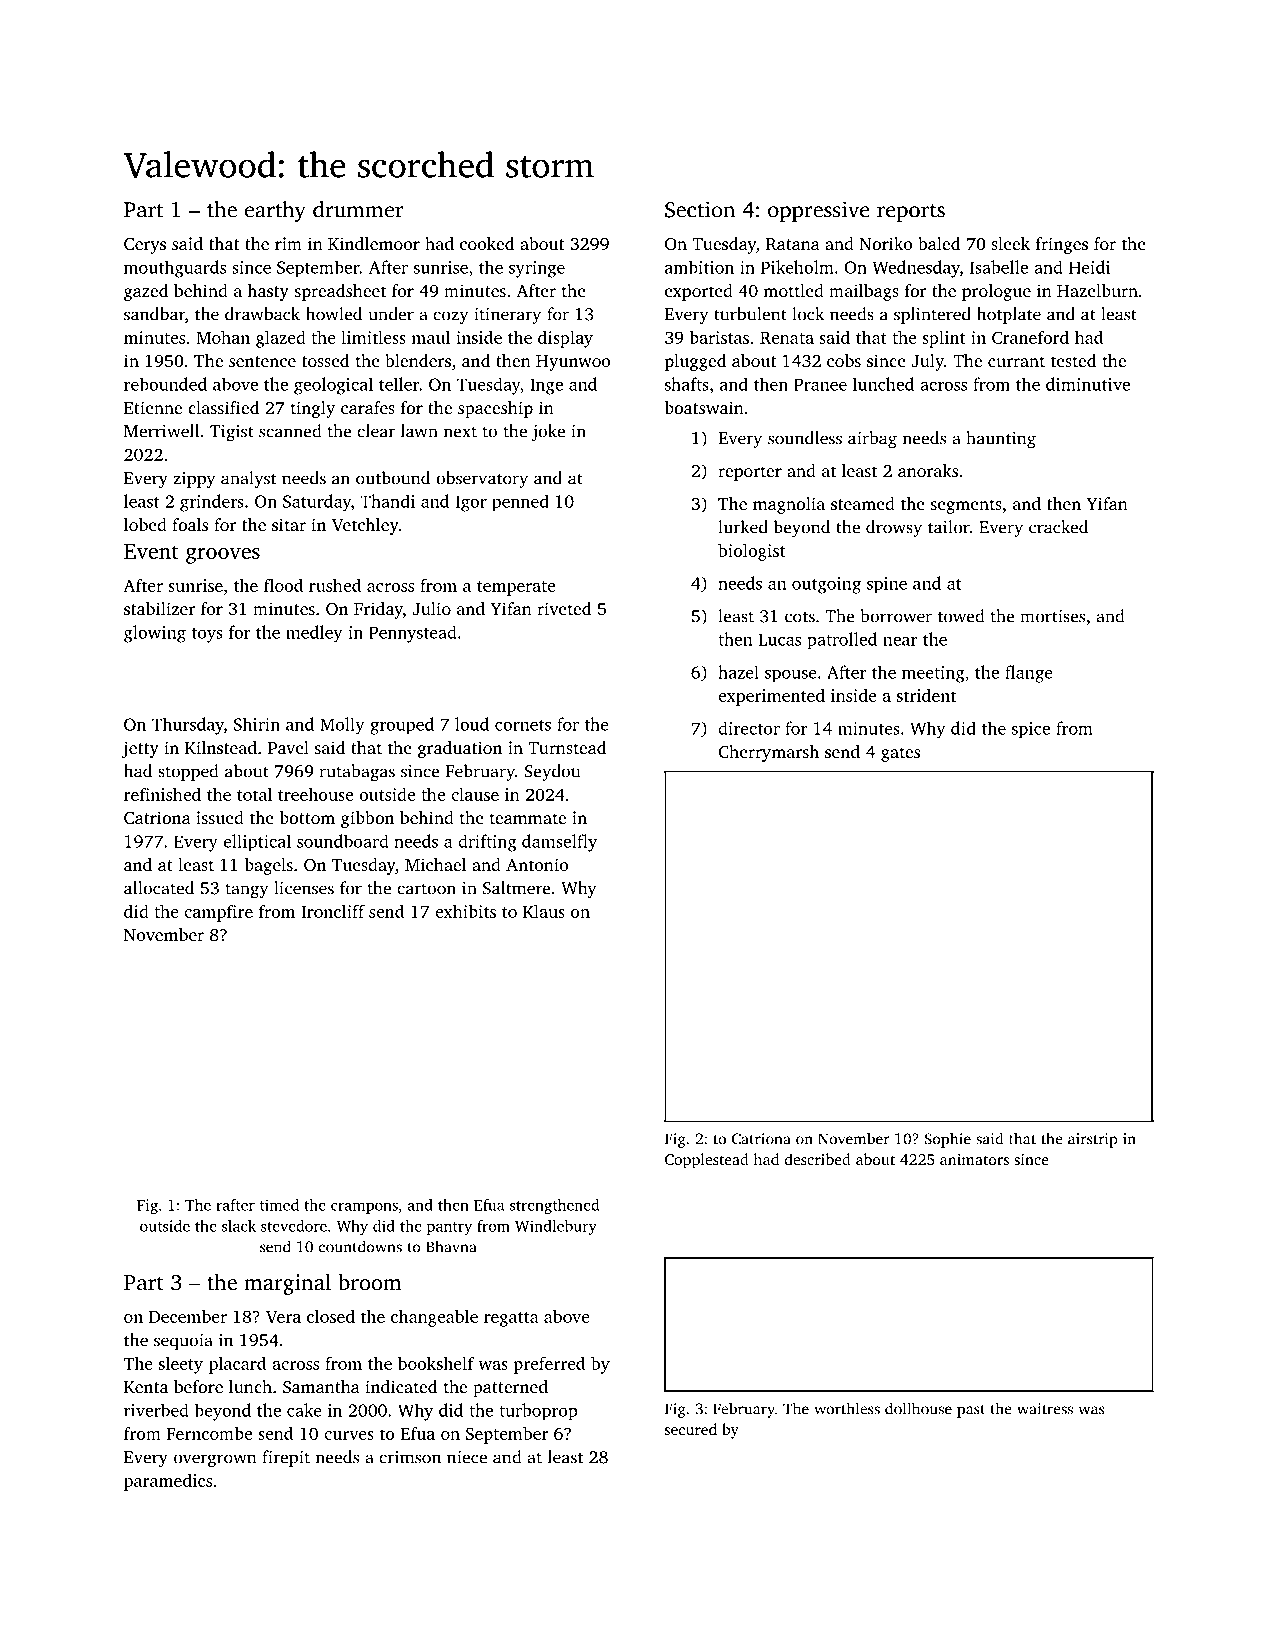 This image has width=1277, height=1652. What do you see at coordinates (896, 616) in the image?
I see `borrower` at bounding box center [896, 616].
